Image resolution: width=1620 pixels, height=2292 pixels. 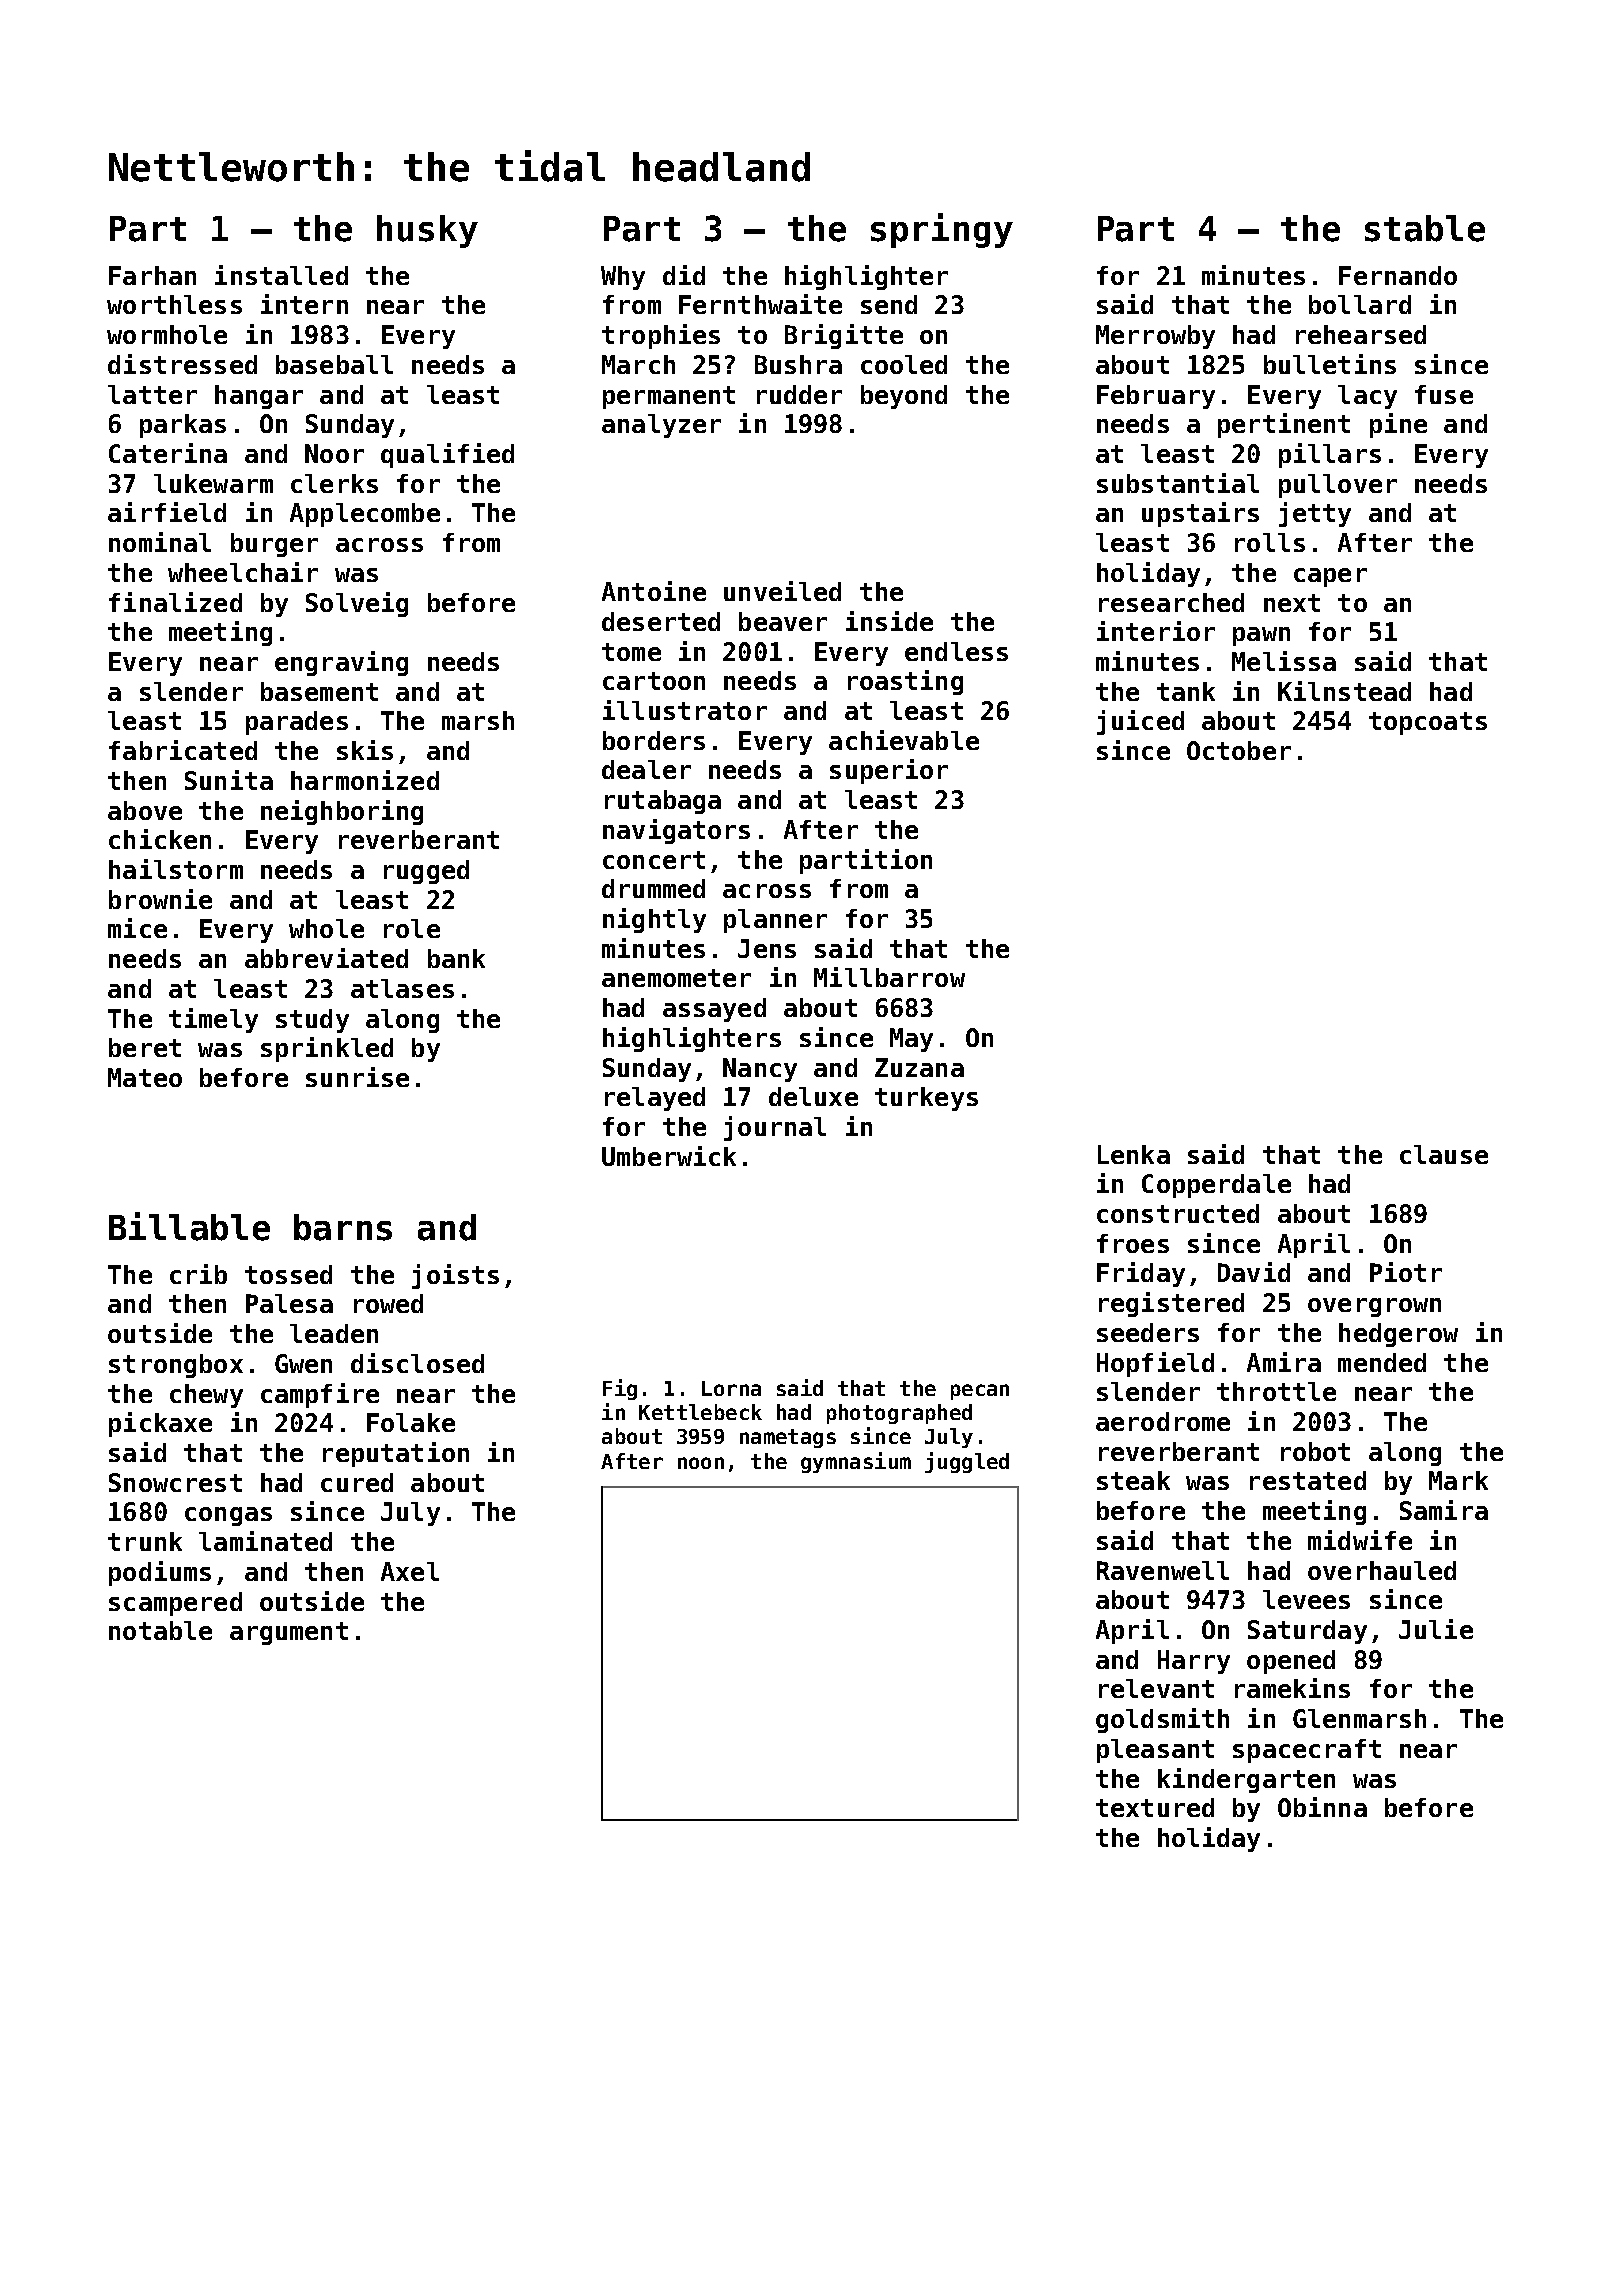 What do you see at coordinates (1322, 1807) in the screenshot?
I see `Obinna` at bounding box center [1322, 1807].
